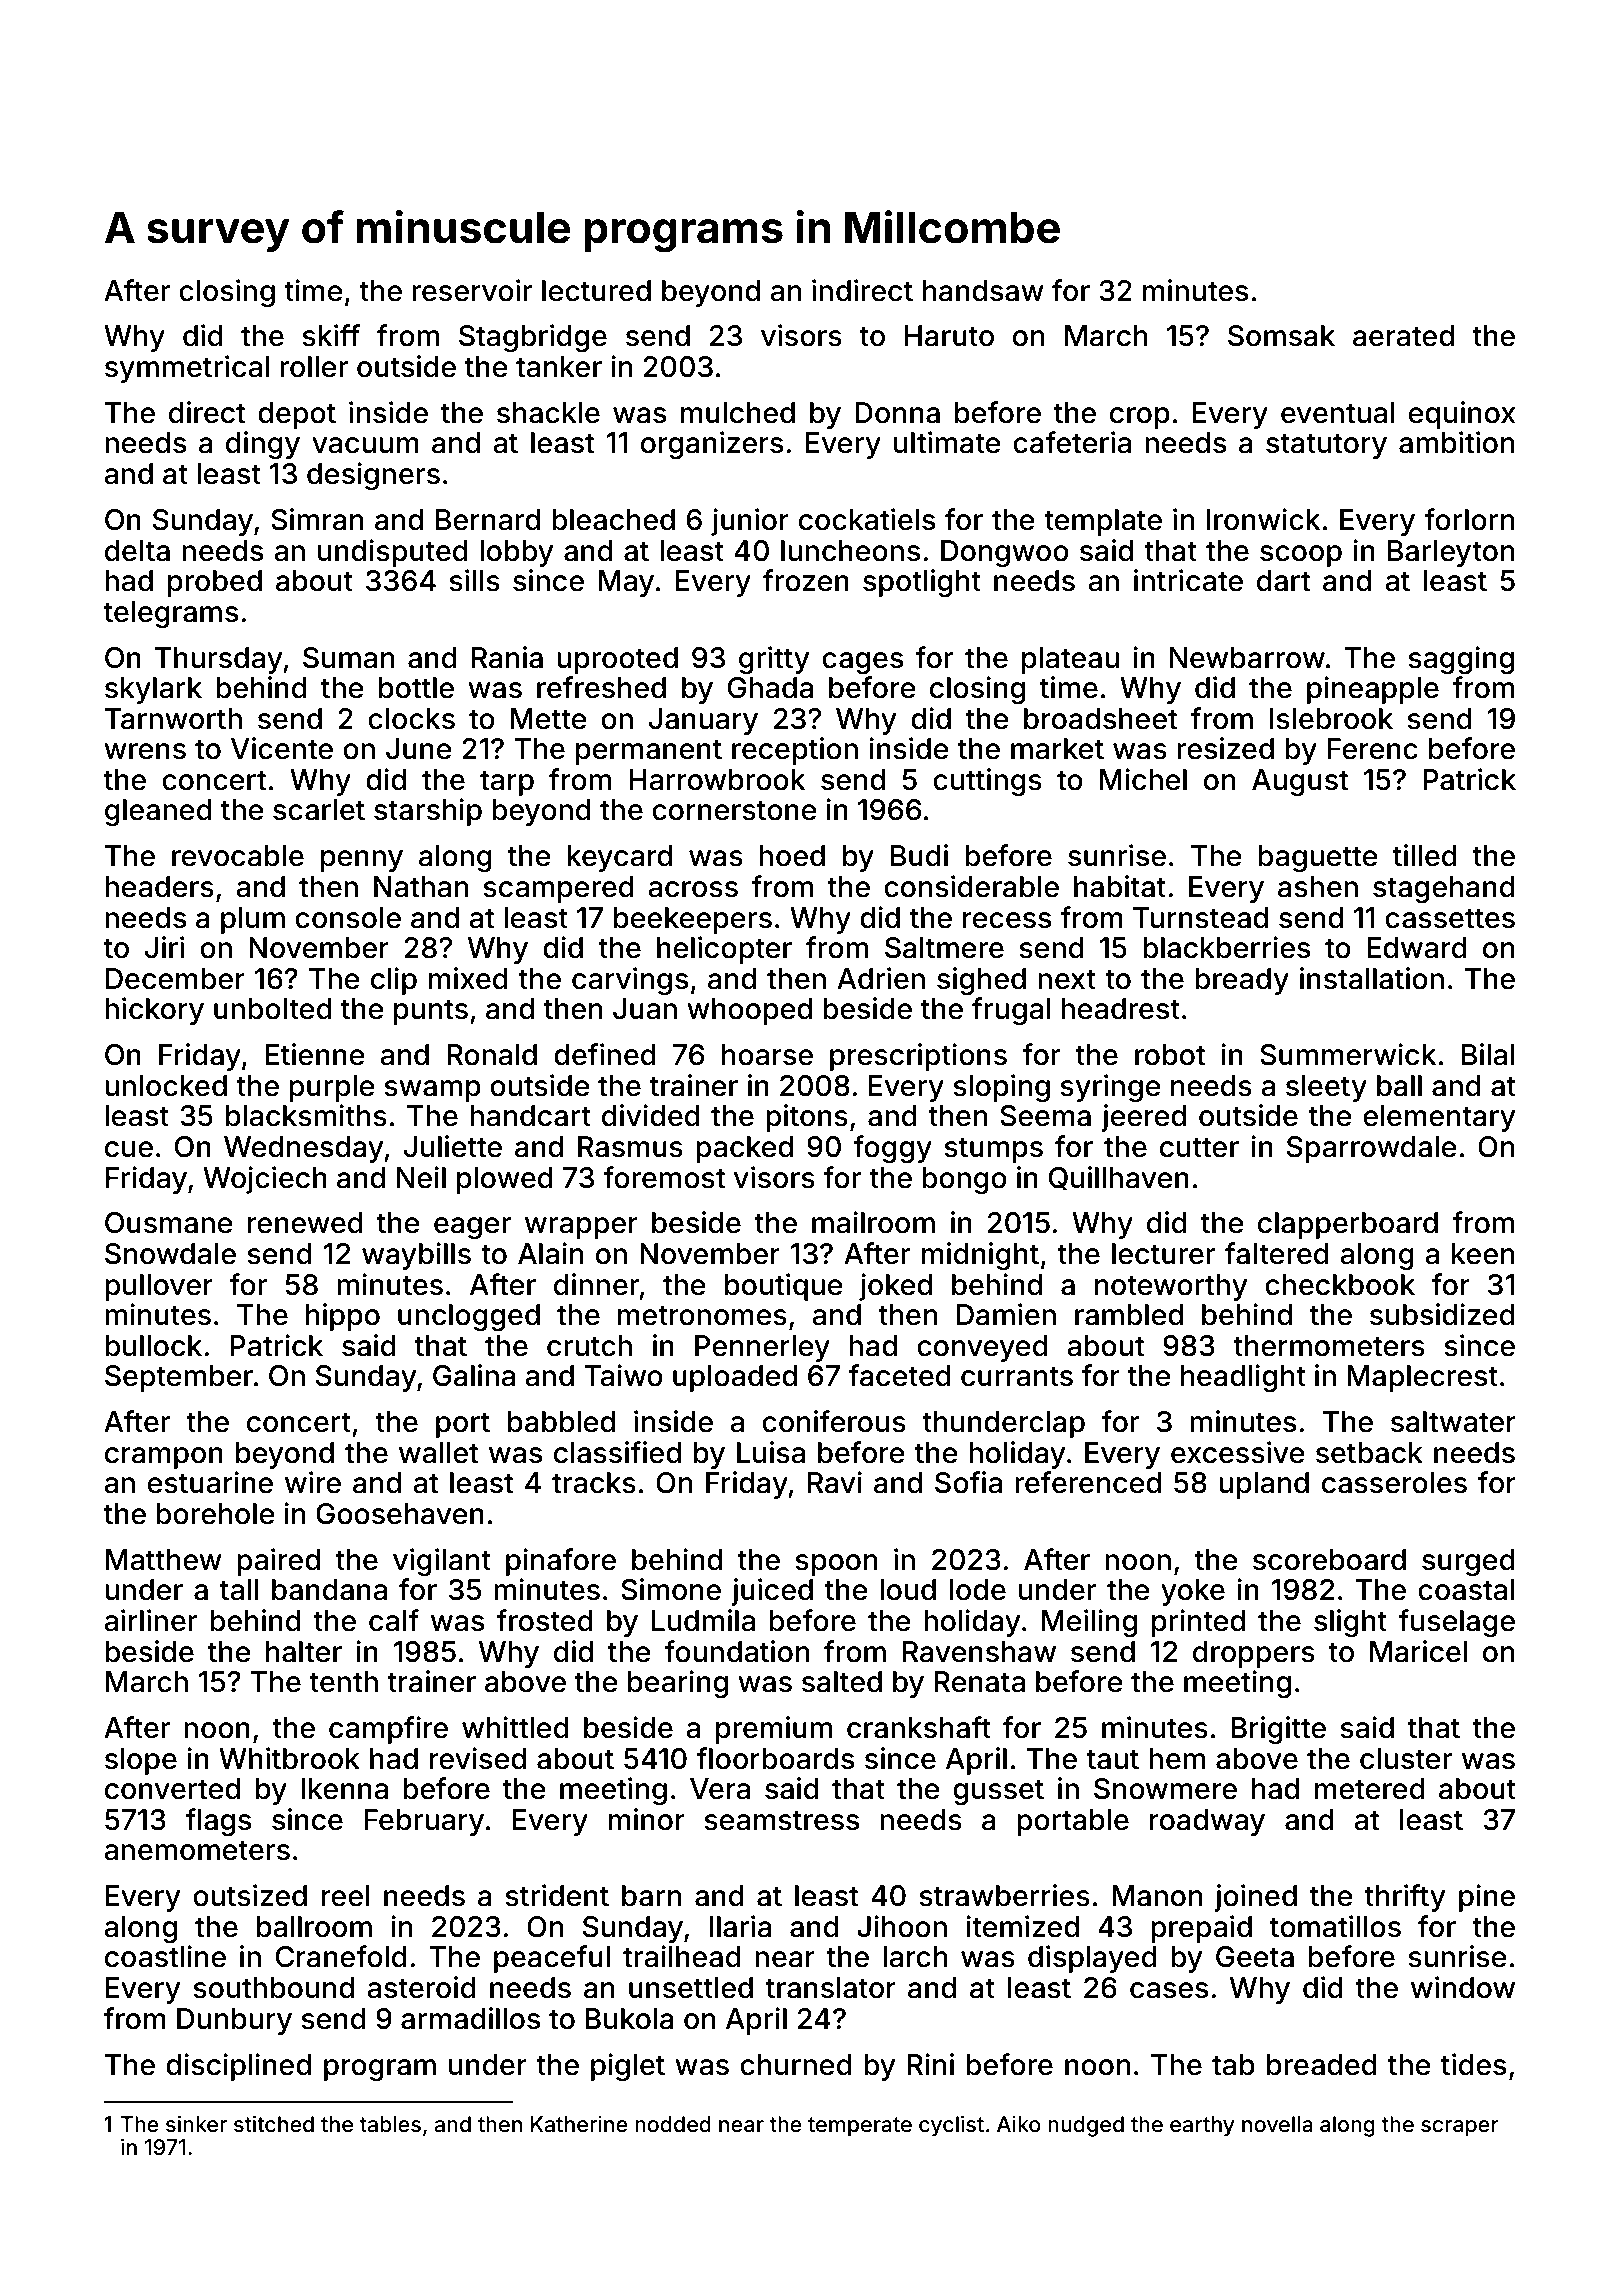  I want to click on halter, so click(304, 1652).
